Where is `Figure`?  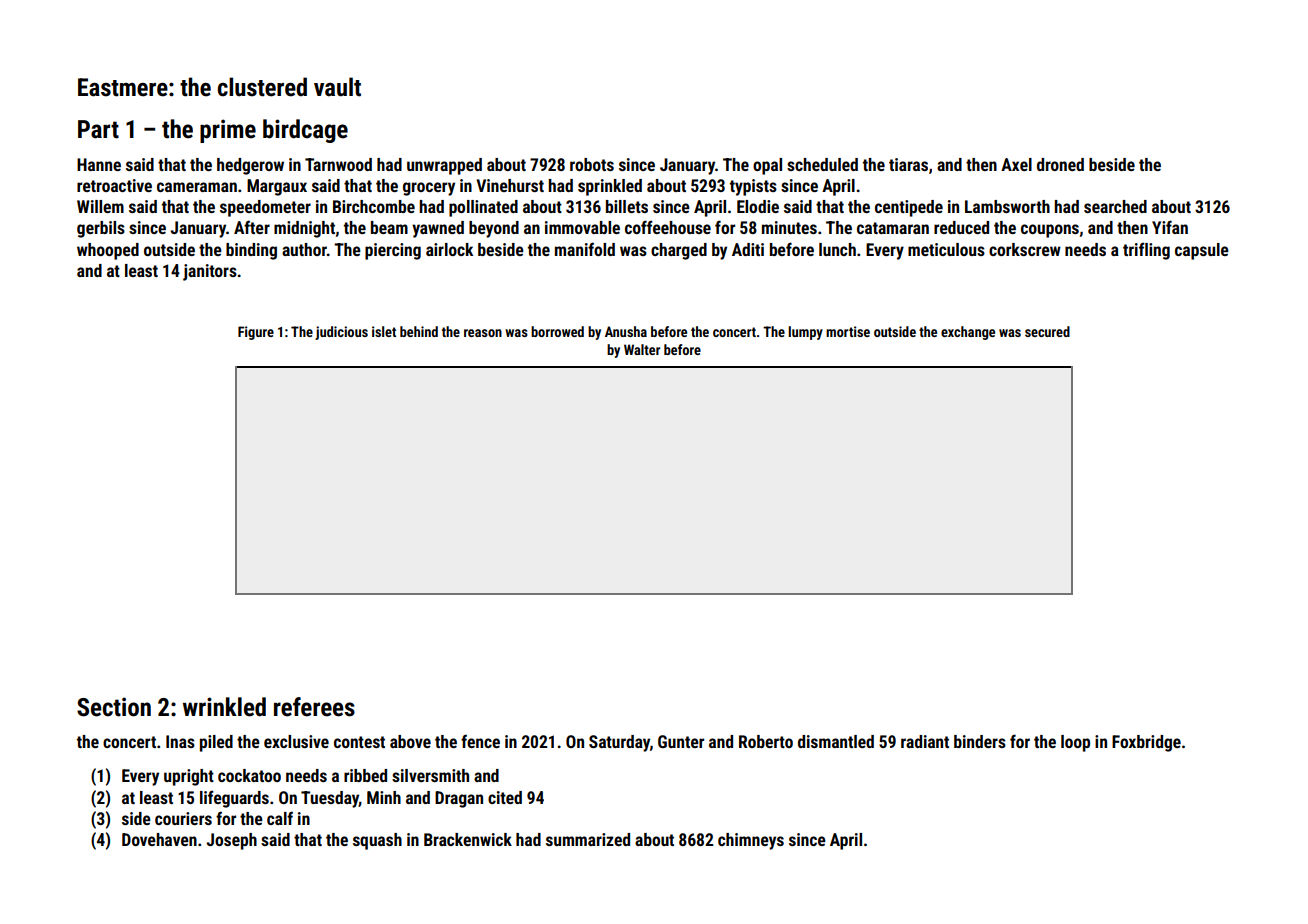
Figure is located at coordinates (256, 333).
